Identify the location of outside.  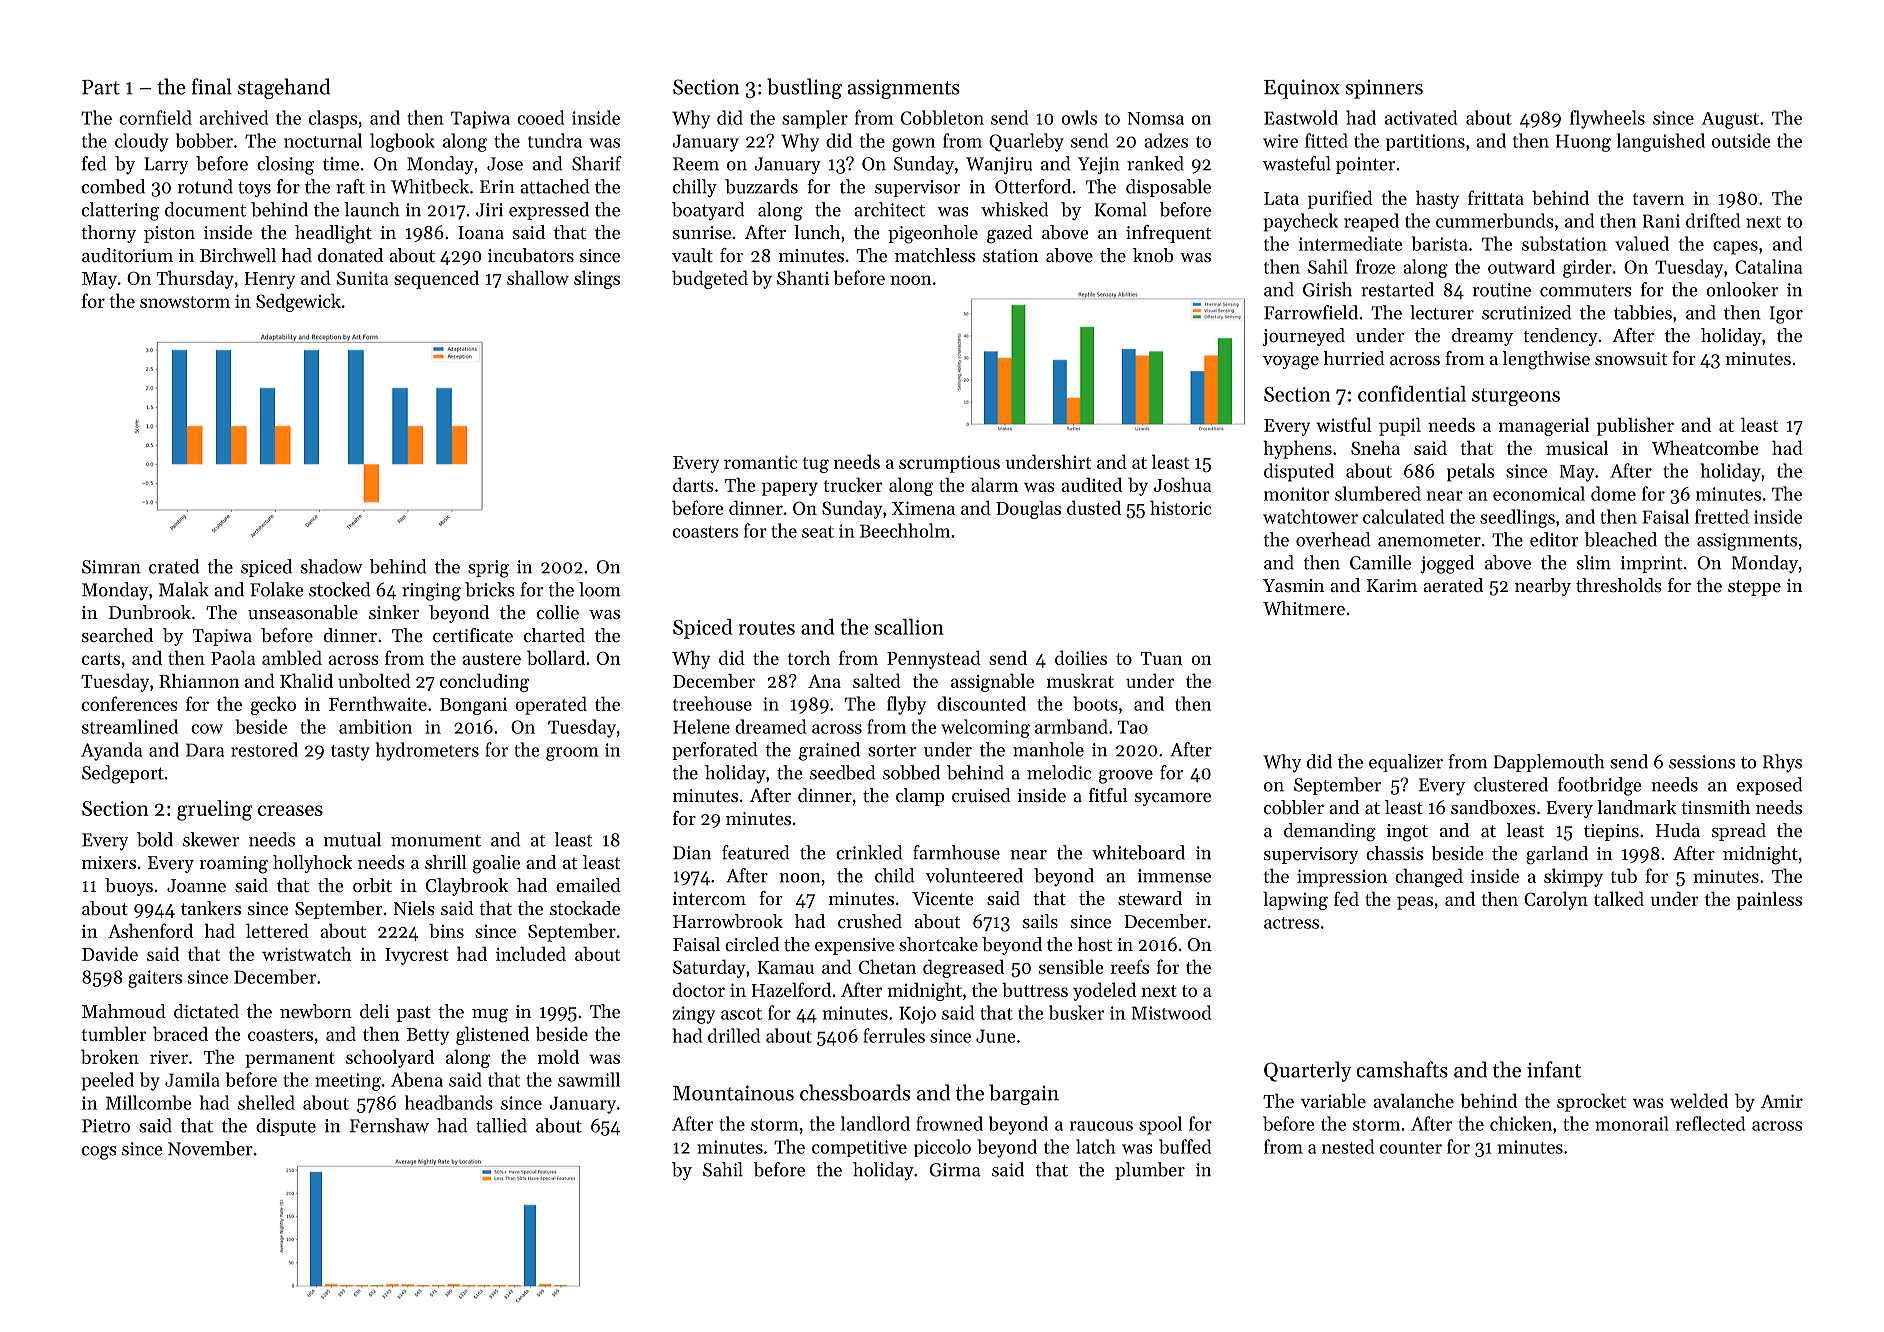
(1741, 140).
